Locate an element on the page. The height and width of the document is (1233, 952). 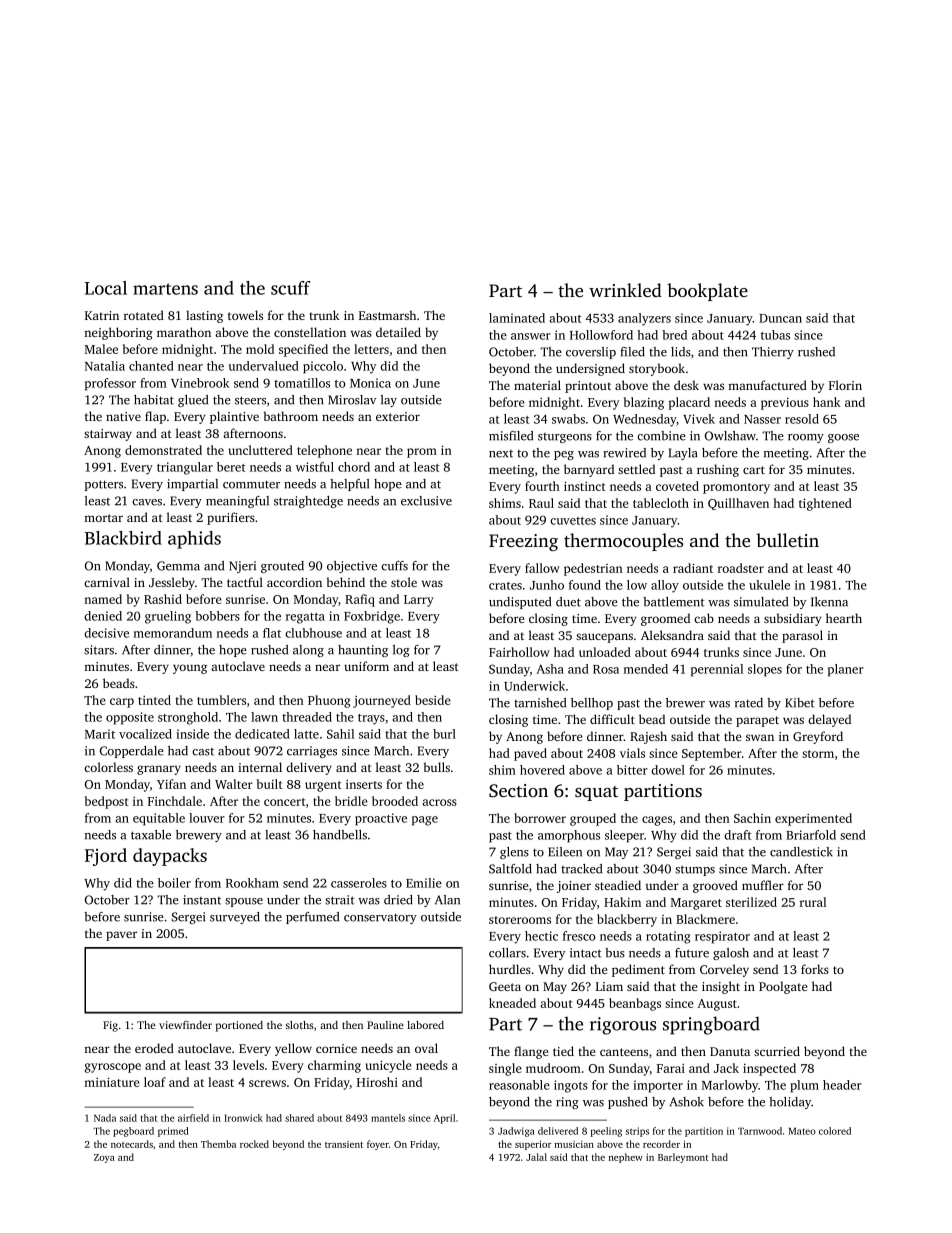
towels is located at coordinates (245, 315).
